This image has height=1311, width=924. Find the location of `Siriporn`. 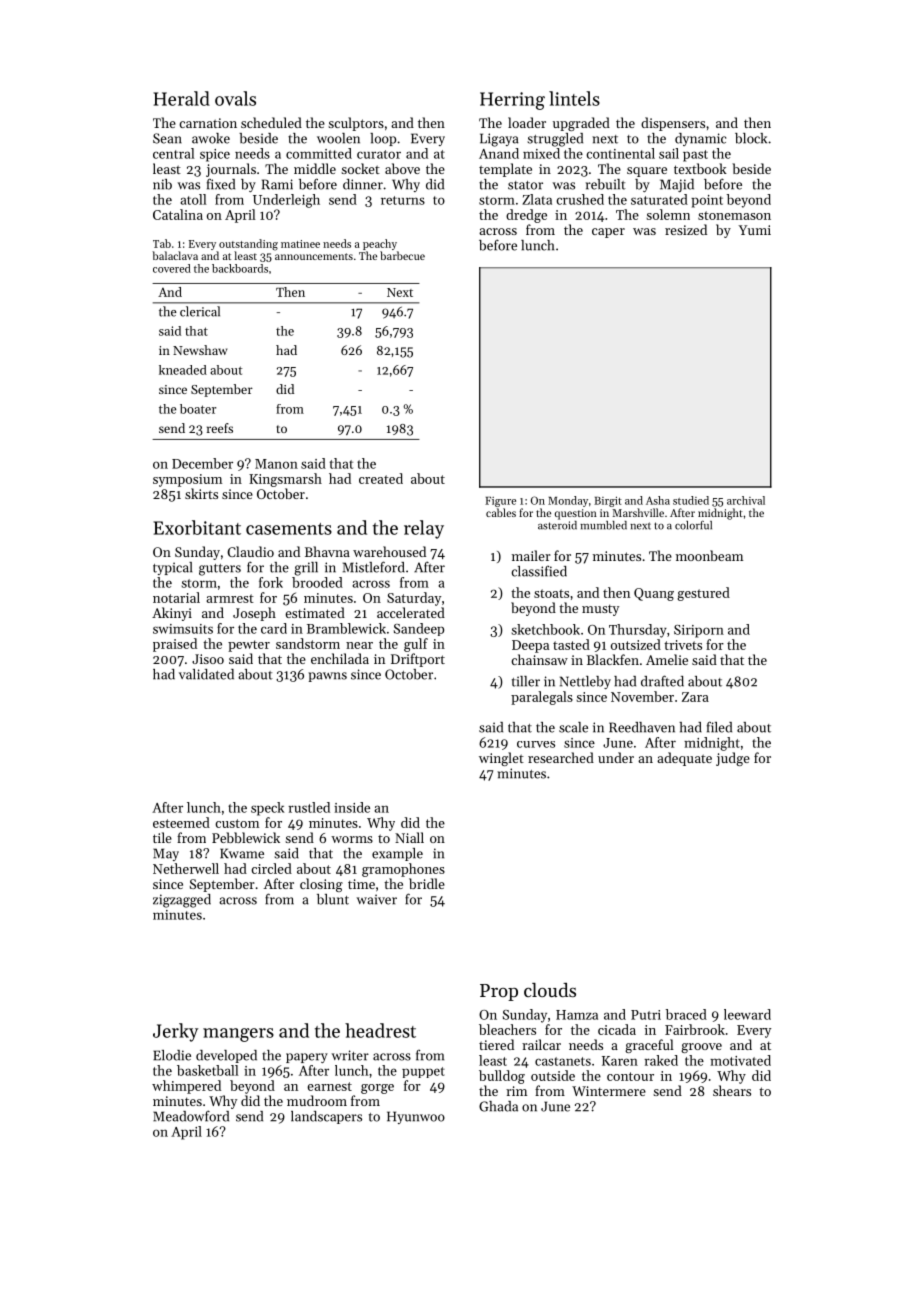

Siriporn is located at coordinates (699, 631).
